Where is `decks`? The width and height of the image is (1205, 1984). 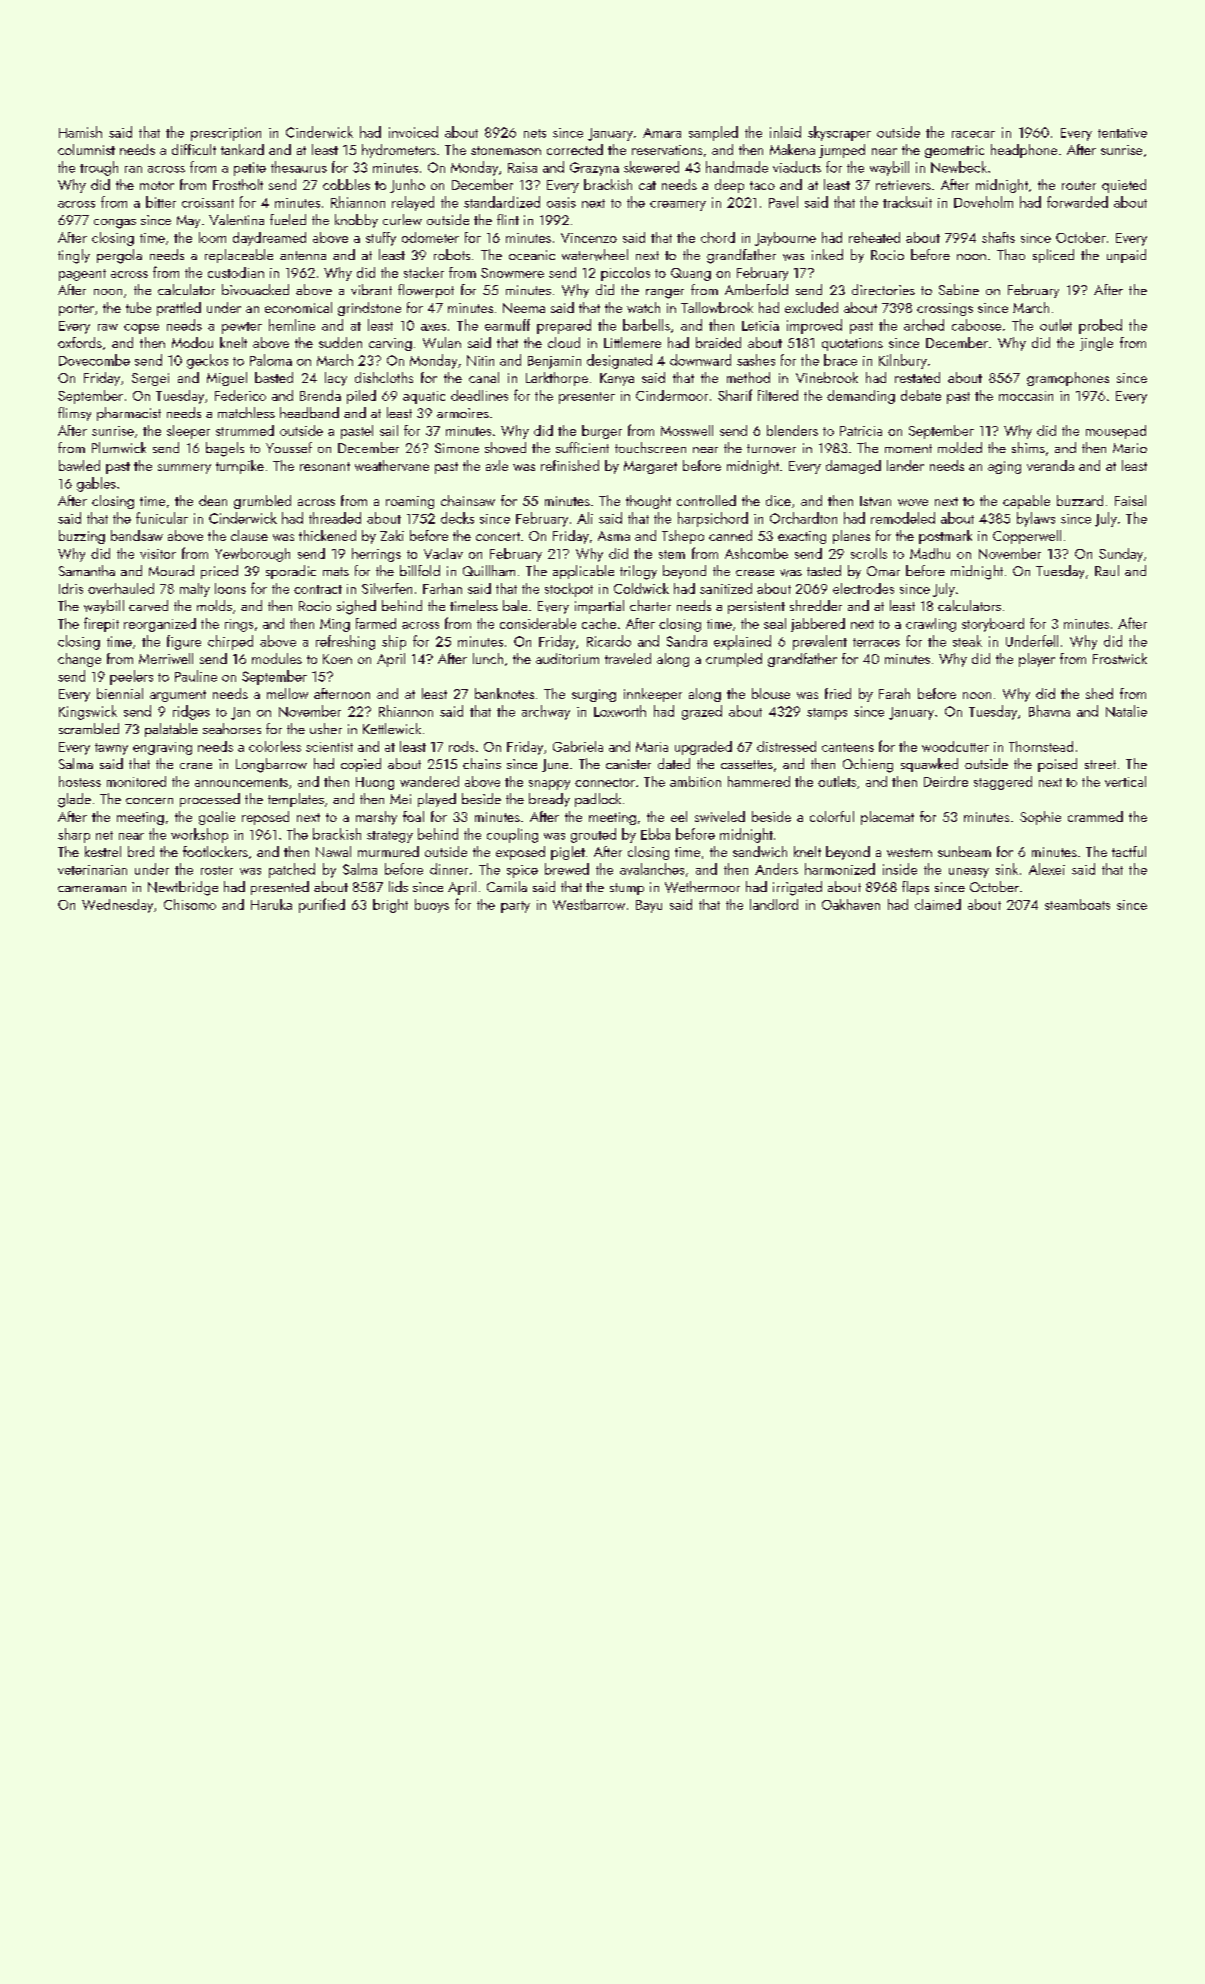
decks is located at coordinates (457, 518).
